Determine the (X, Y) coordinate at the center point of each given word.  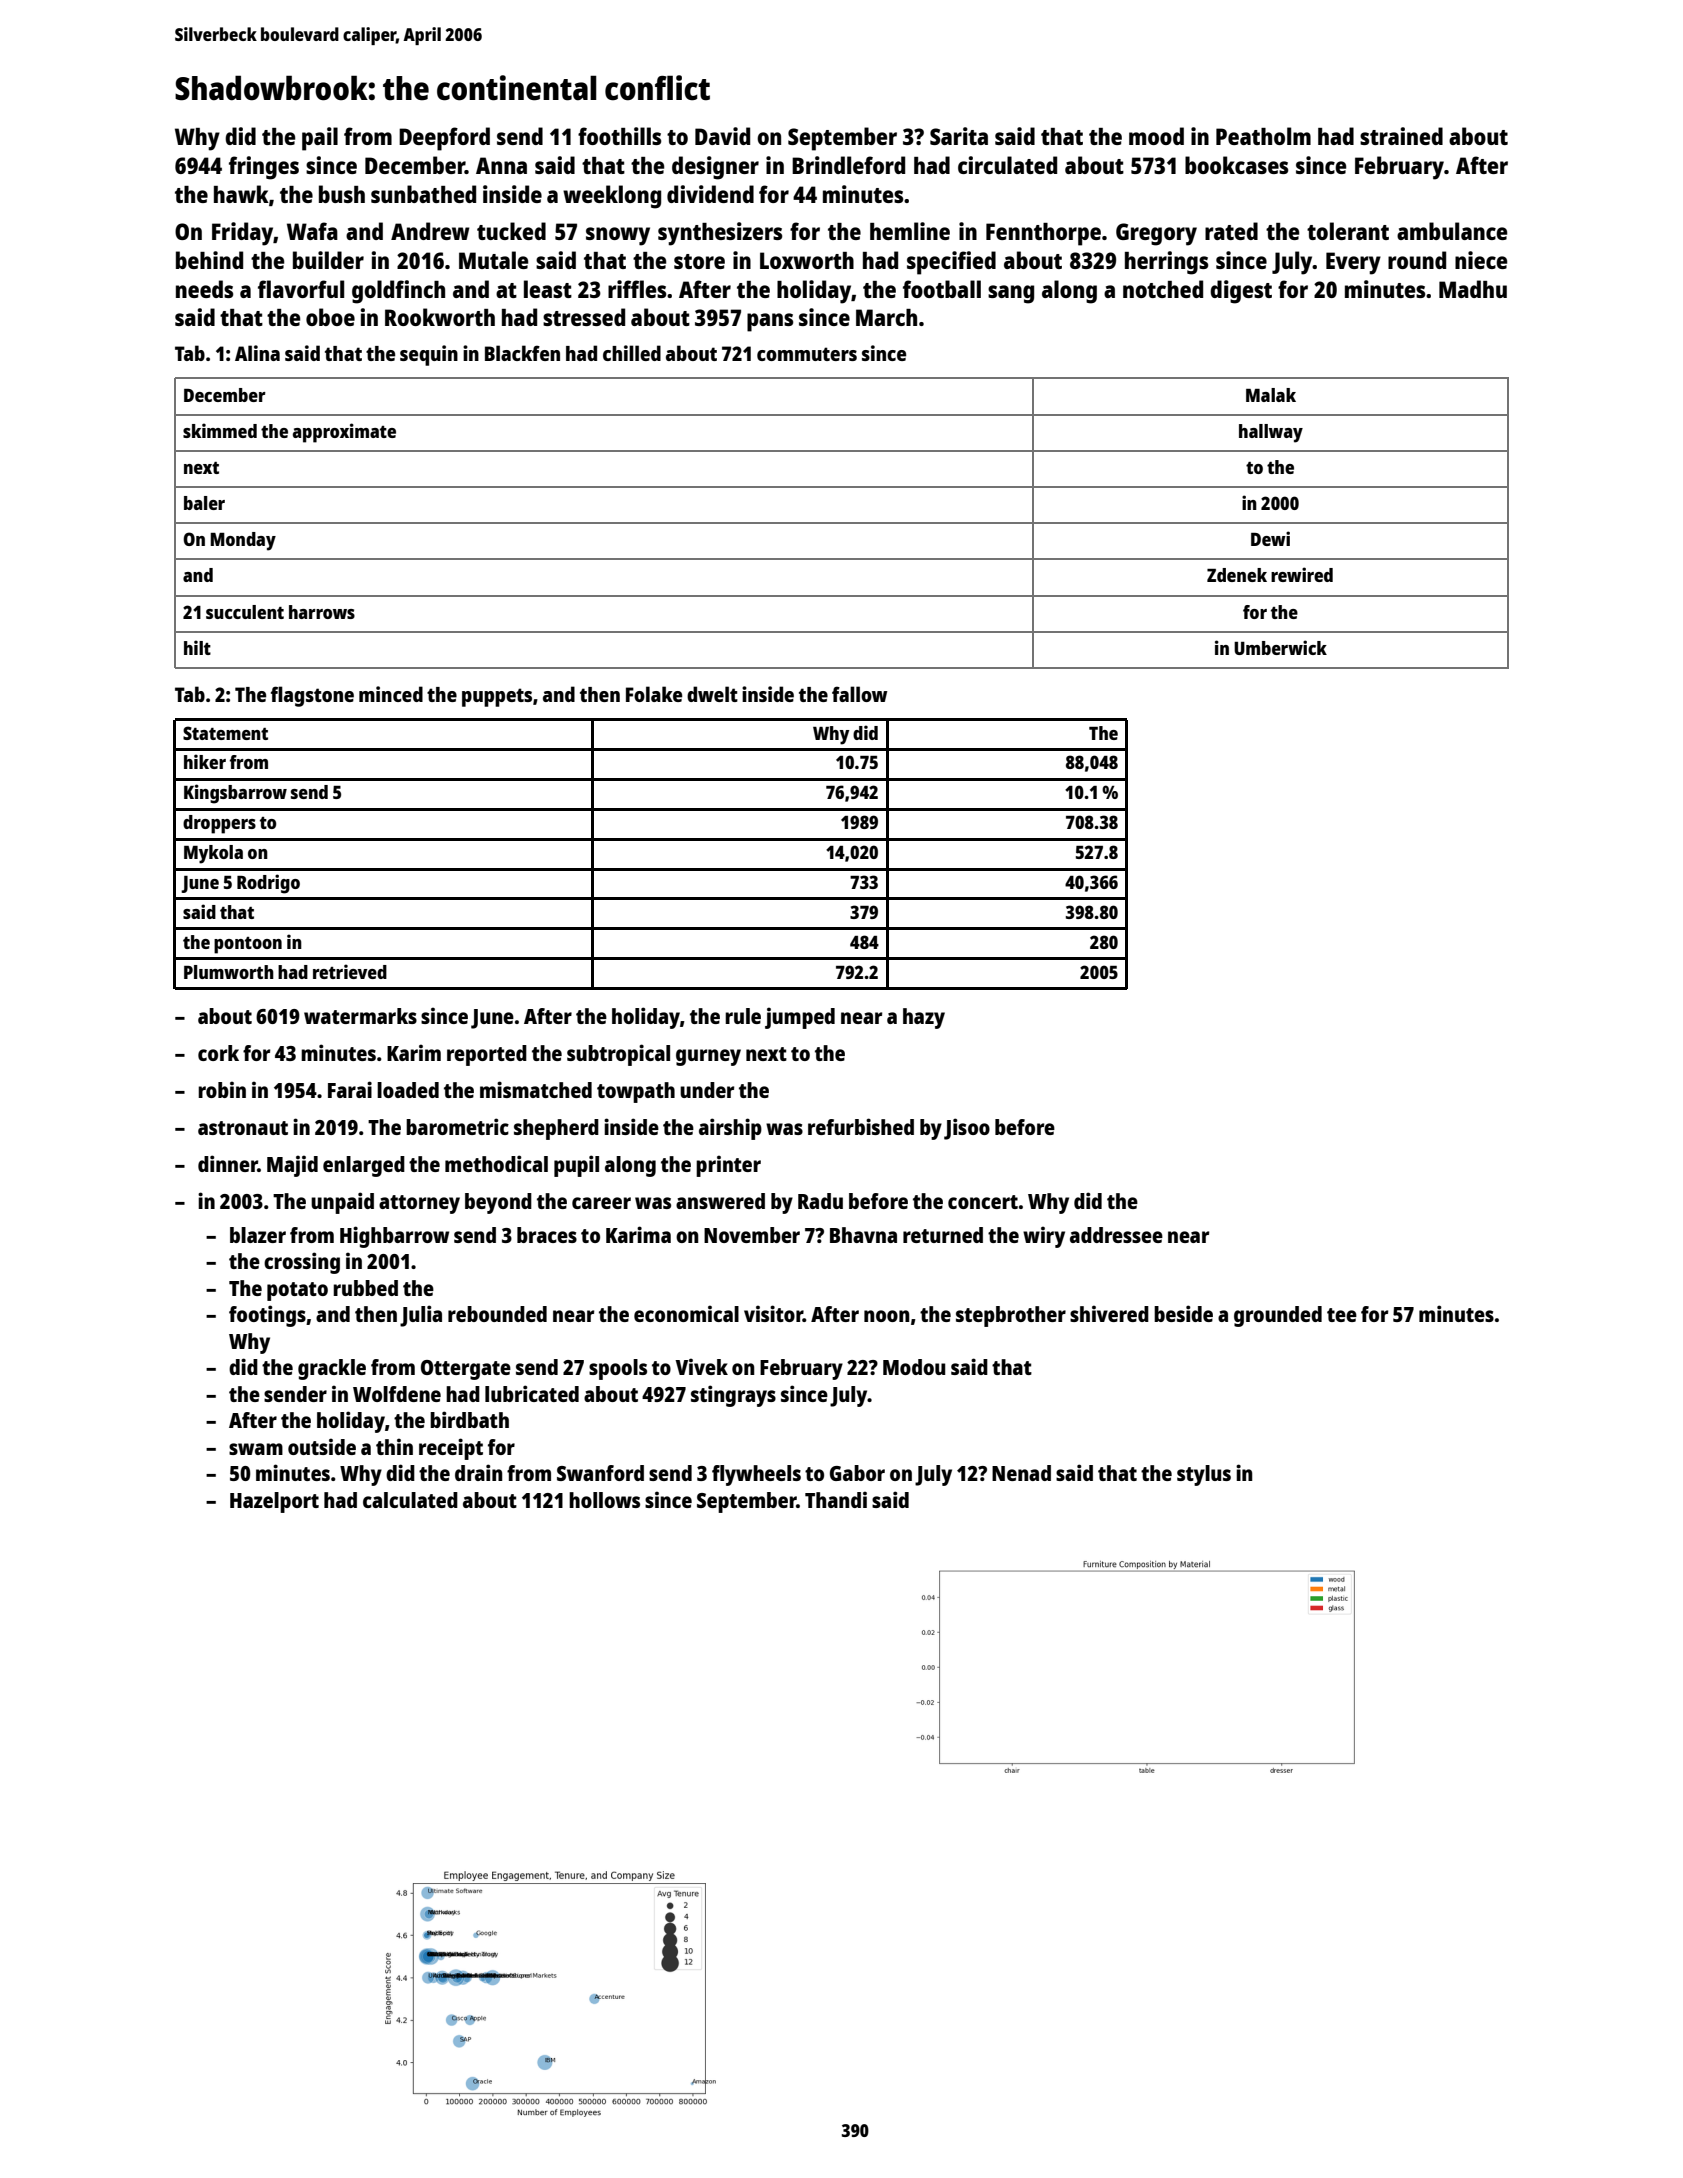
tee (1342, 1315)
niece (1481, 260)
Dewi (1270, 538)
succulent (245, 612)
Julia (421, 1316)
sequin (429, 355)
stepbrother (1011, 1316)
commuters (807, 354)
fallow (859, 694)
